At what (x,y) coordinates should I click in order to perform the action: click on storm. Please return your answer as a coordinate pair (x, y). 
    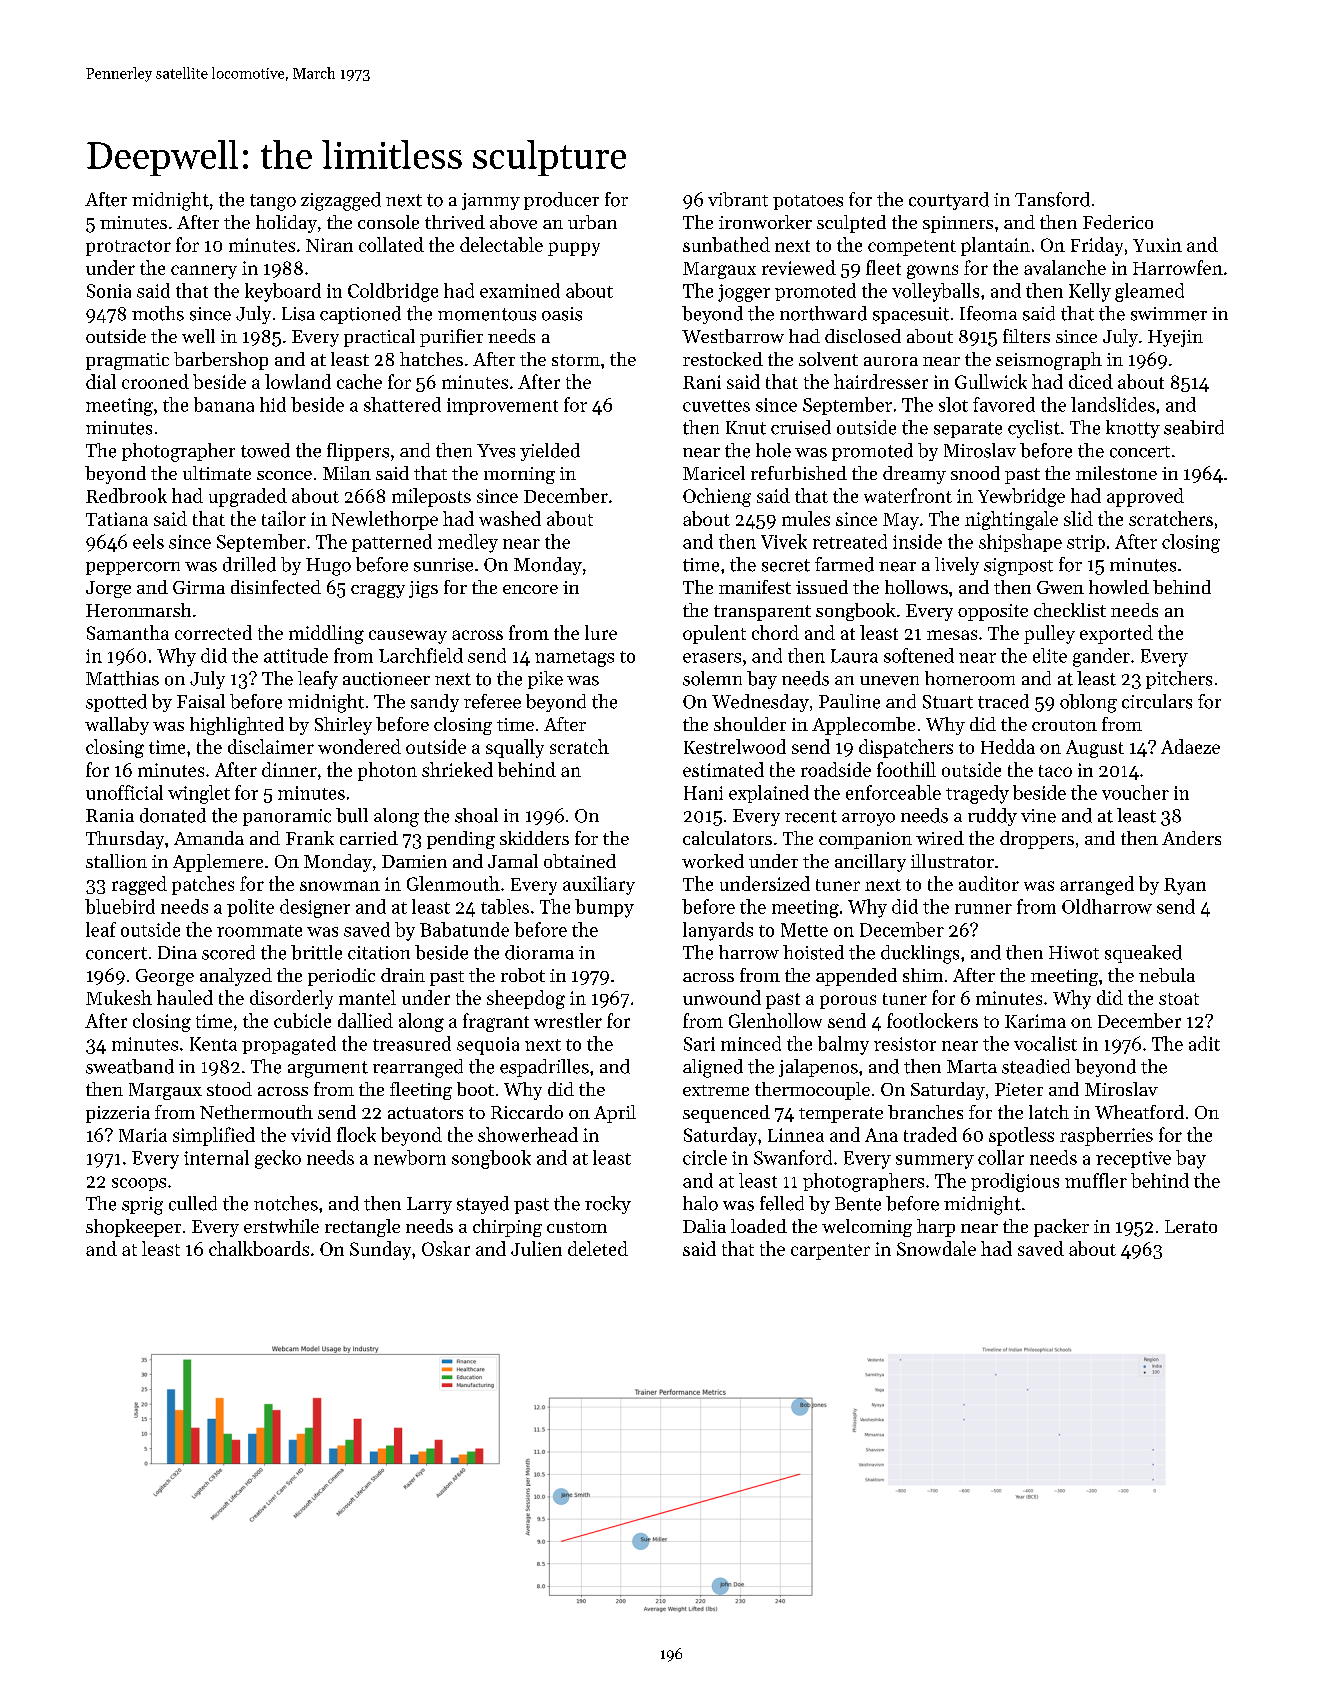
    Looking at the image, I should click on (576, 360).
